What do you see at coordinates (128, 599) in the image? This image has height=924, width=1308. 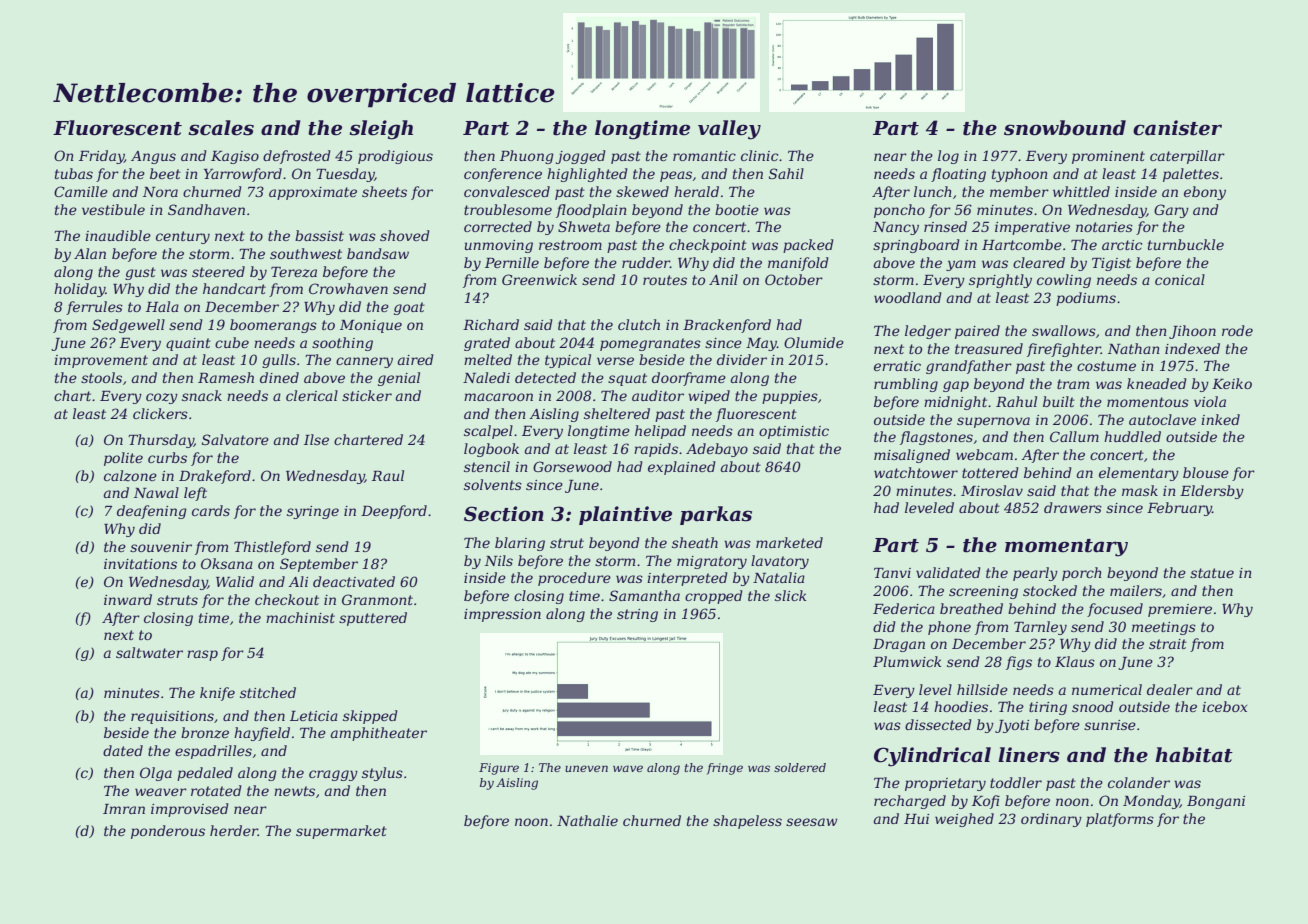 I see `inward` at bounding box center [128, 599].
